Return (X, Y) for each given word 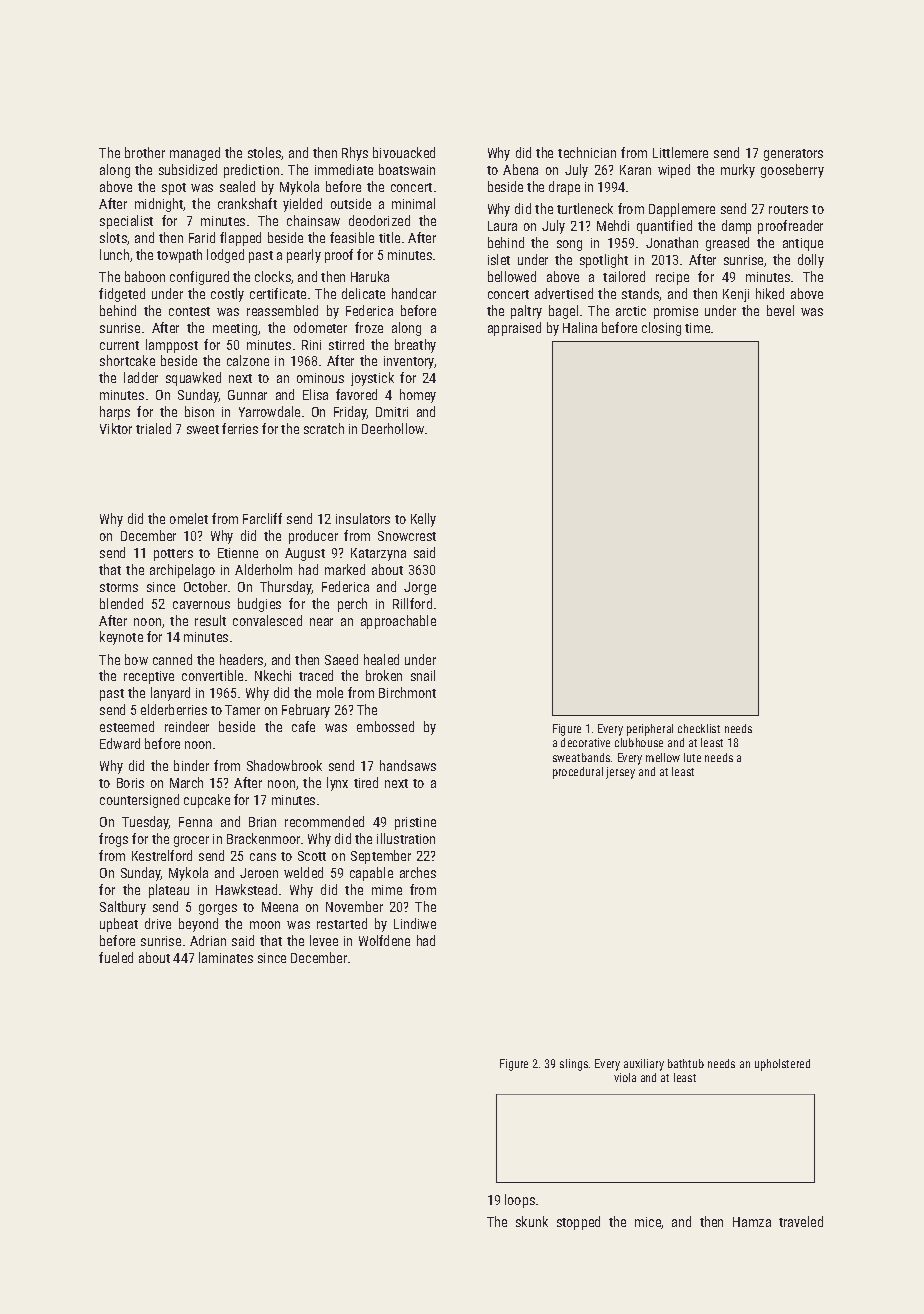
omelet (189, 518)
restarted (342, 923)
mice (648, 1223)
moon (265, 925)
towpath (179, 256)
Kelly (423, 520)
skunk (532, 1221)
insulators (363, 518)
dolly (811, 261)
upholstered (782, 1065)
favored (356, 394)
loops (520, 1201)
